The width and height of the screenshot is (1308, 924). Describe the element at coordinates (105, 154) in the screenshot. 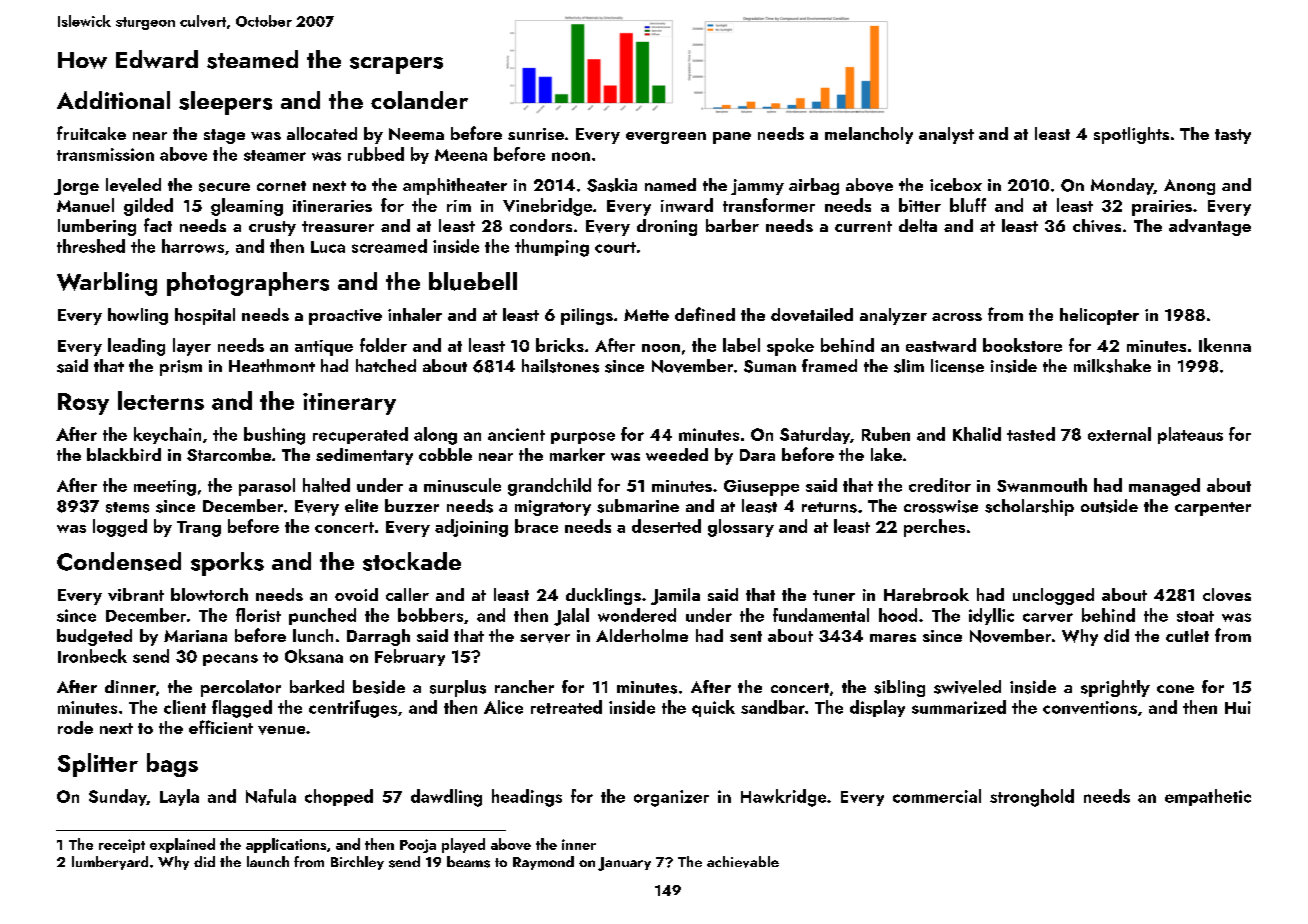

I see `transmission` at that location.
